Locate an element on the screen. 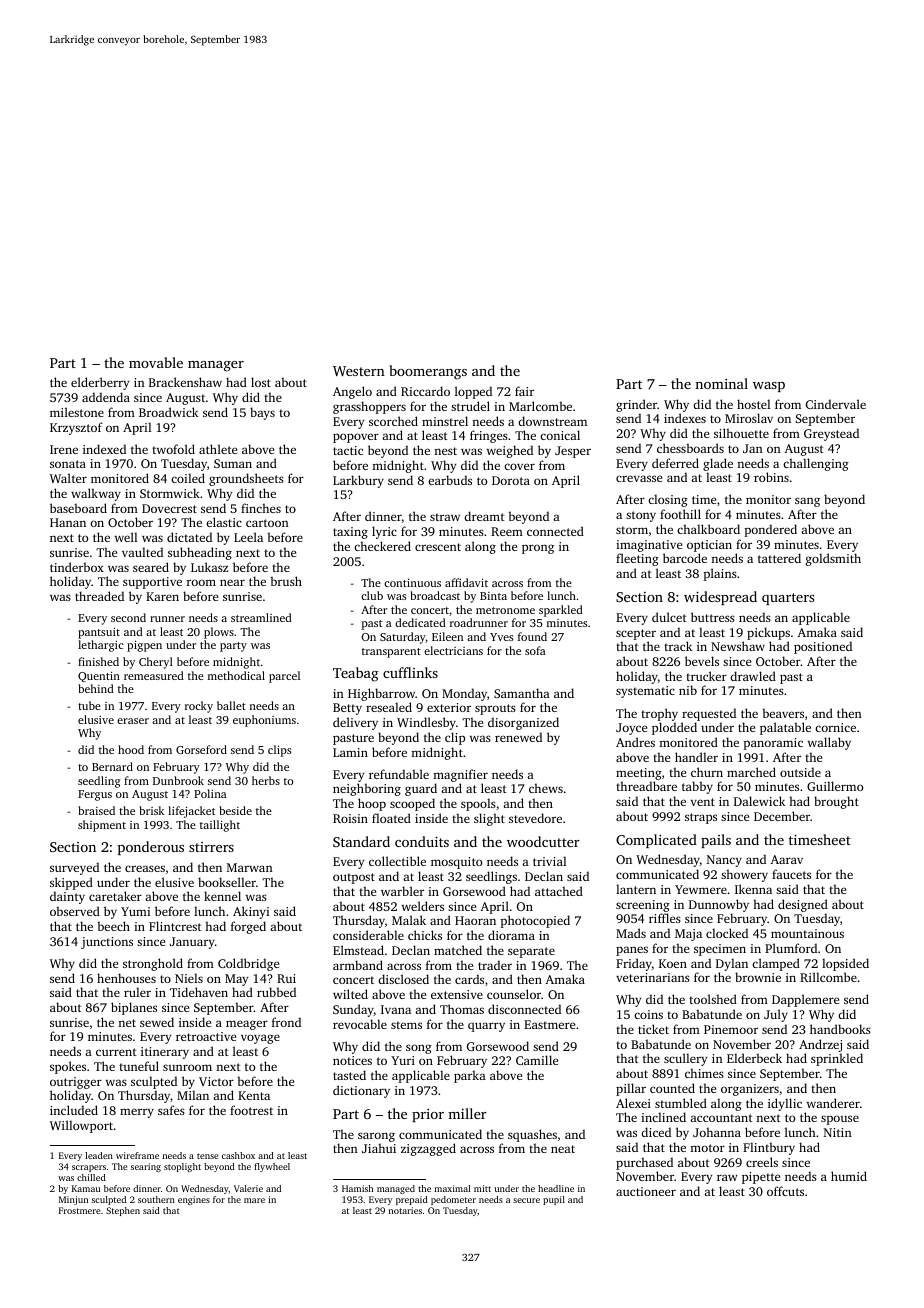  chews is located at coordinates (546, 788).
